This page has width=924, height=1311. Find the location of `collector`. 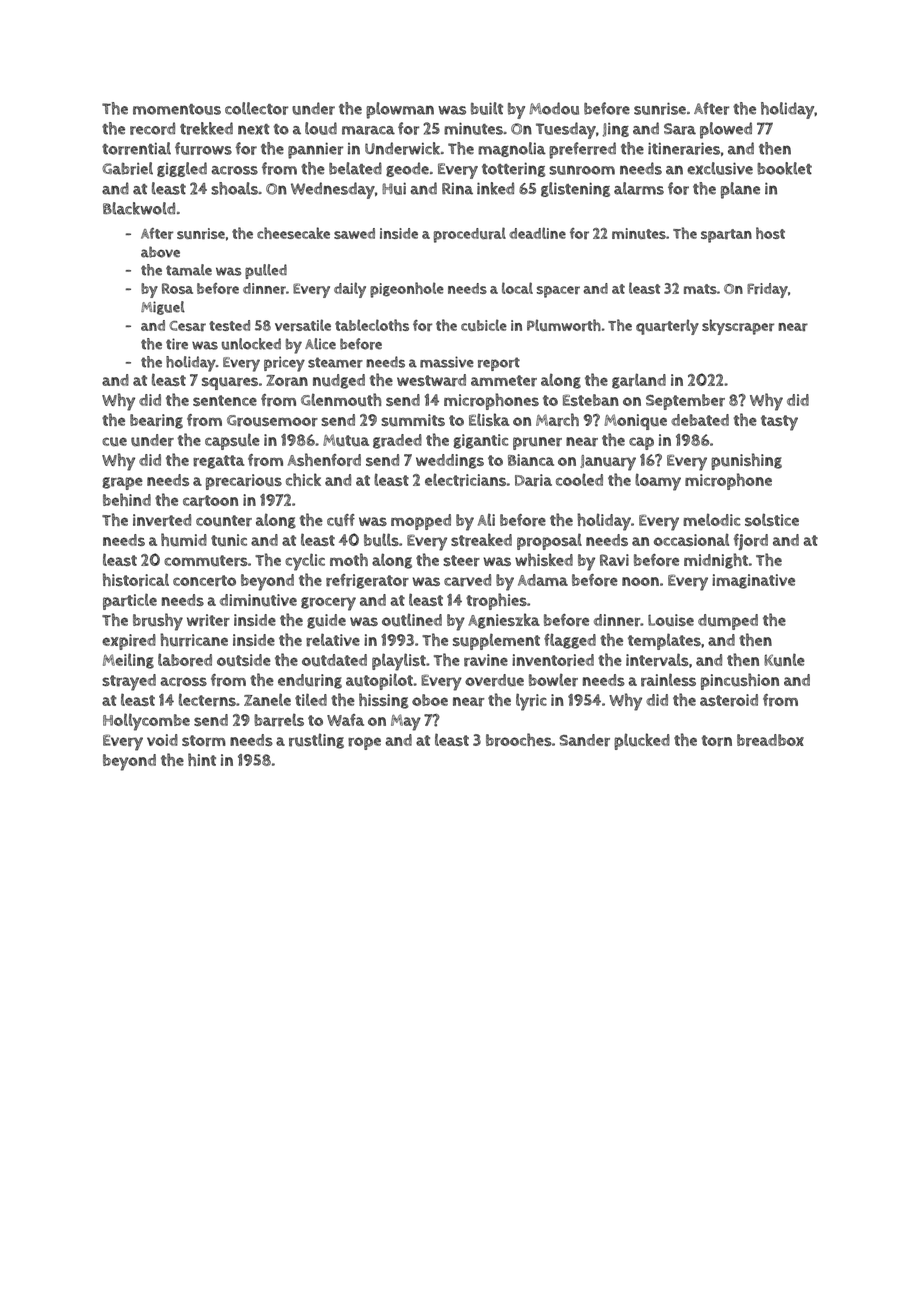

collector is located at coordinates (256, 108).
